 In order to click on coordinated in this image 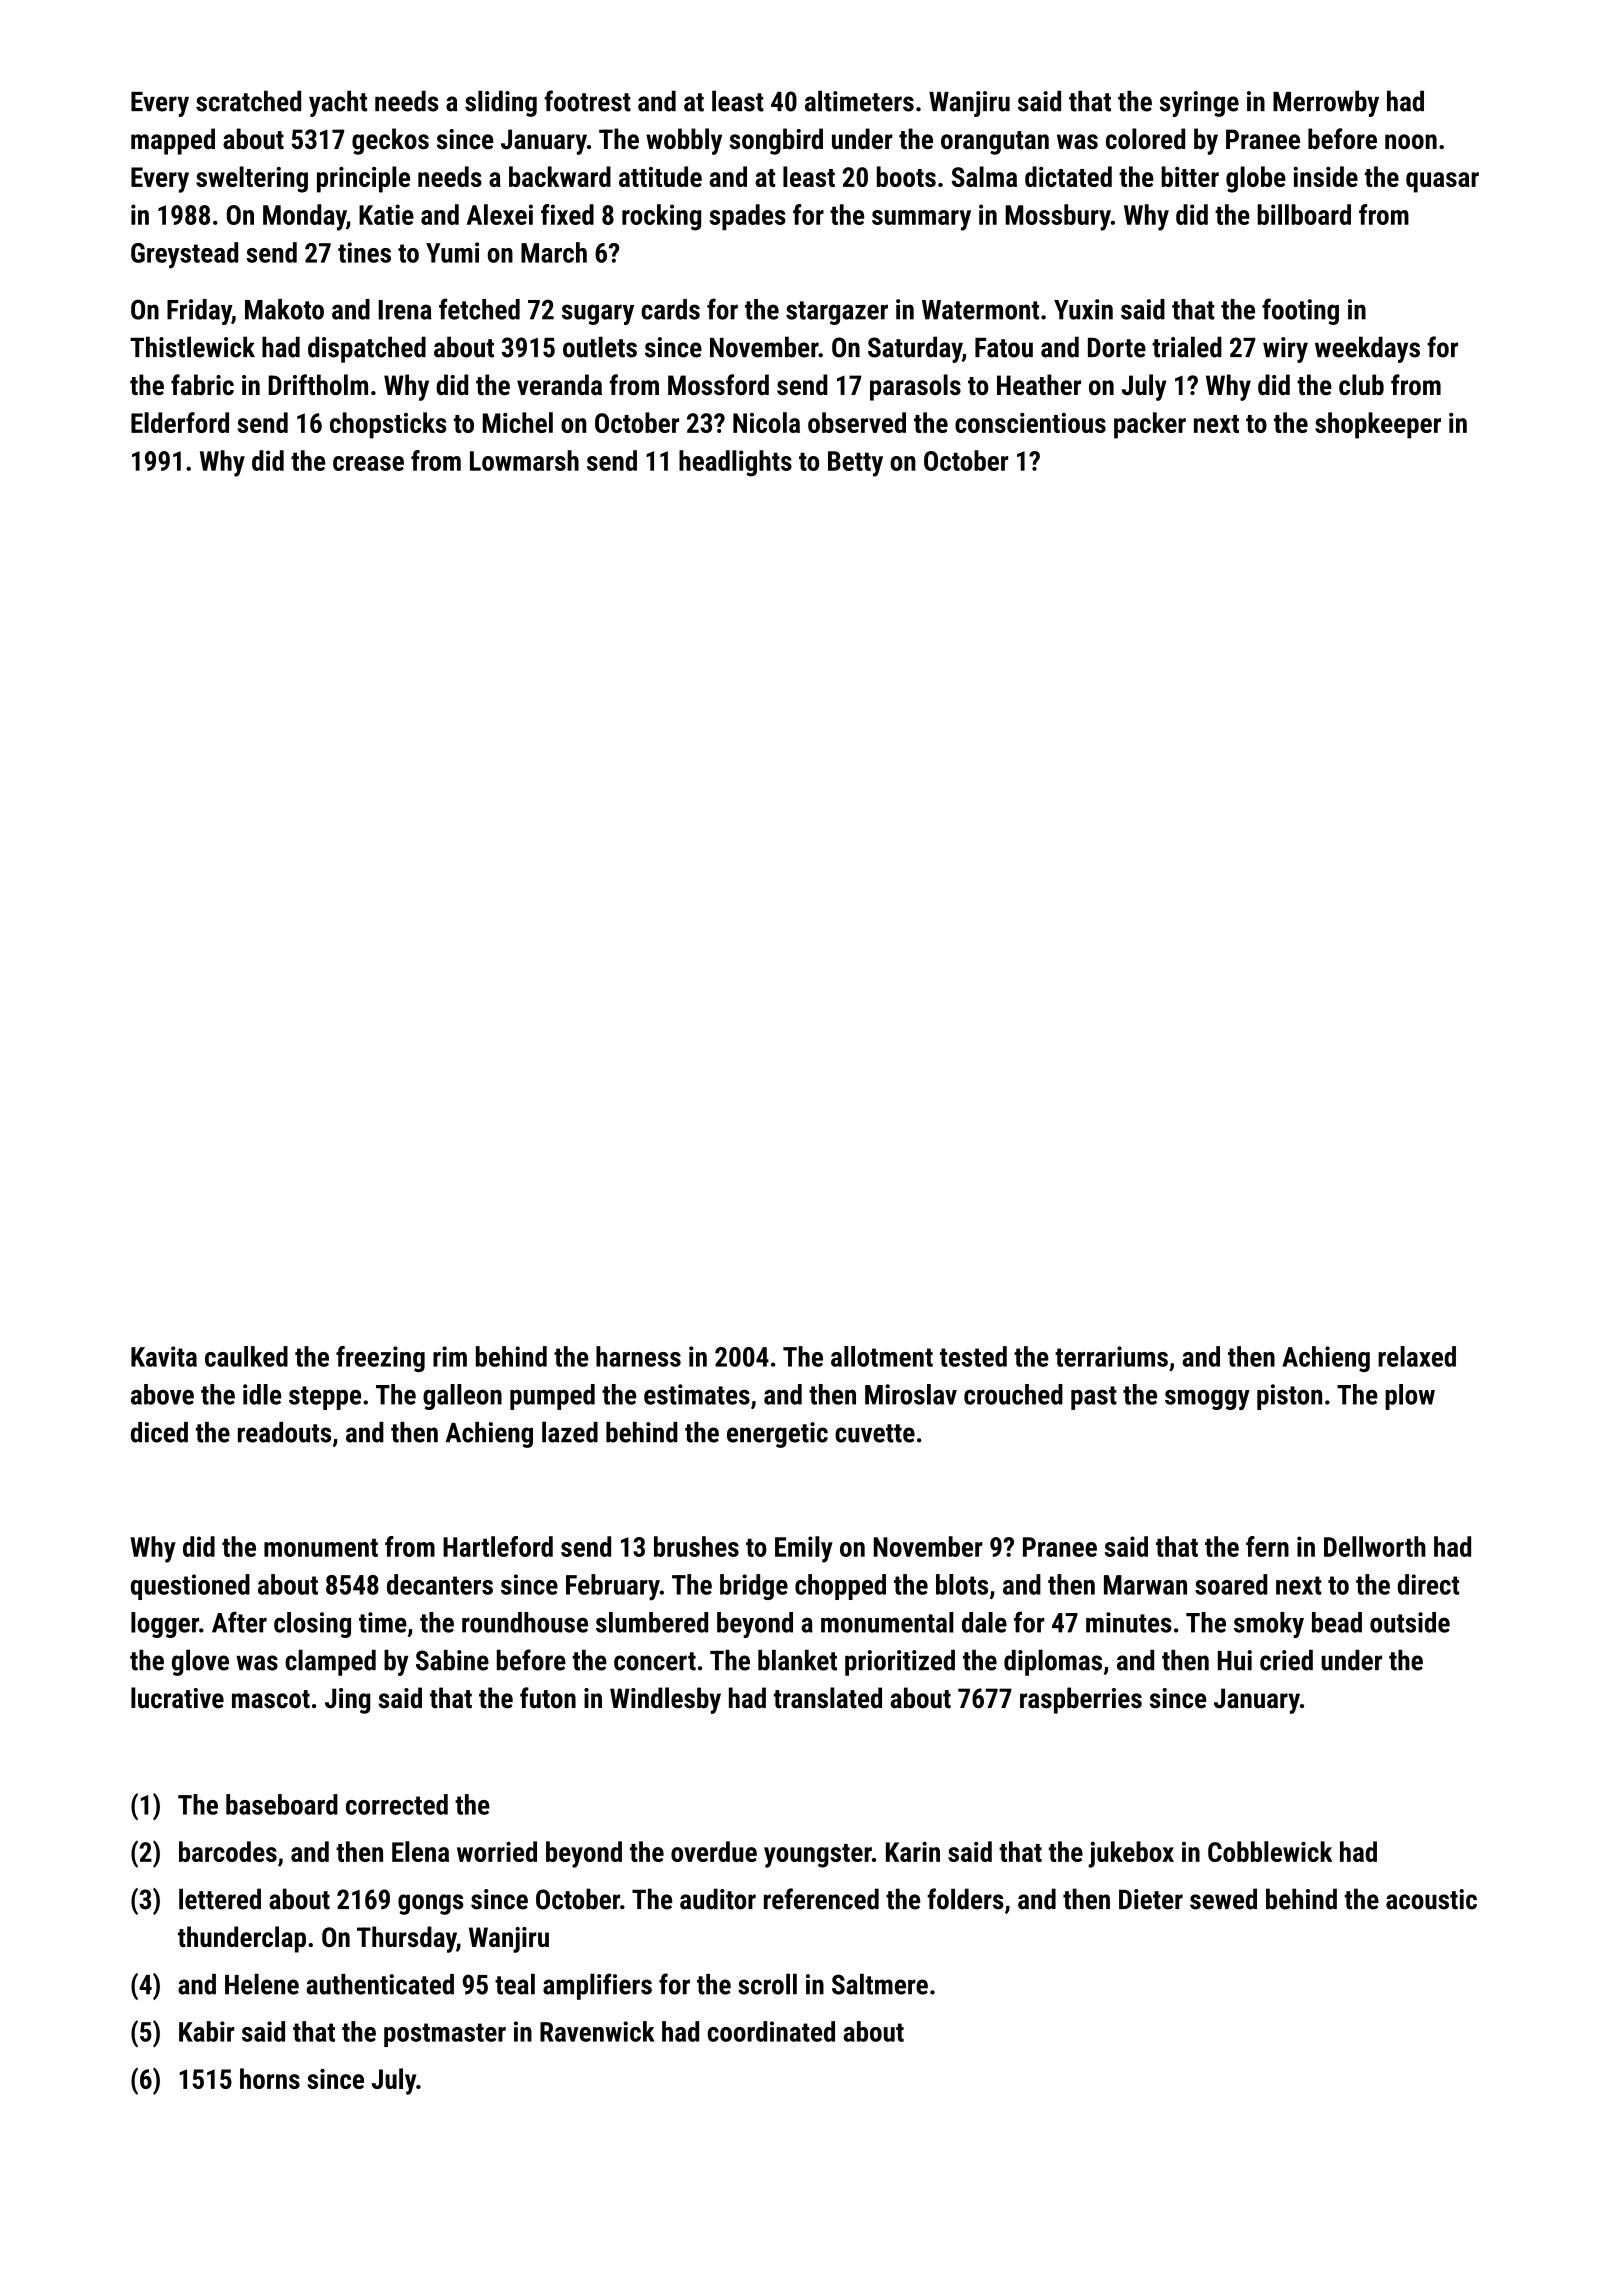, I will do `click(771, 2031)`.
